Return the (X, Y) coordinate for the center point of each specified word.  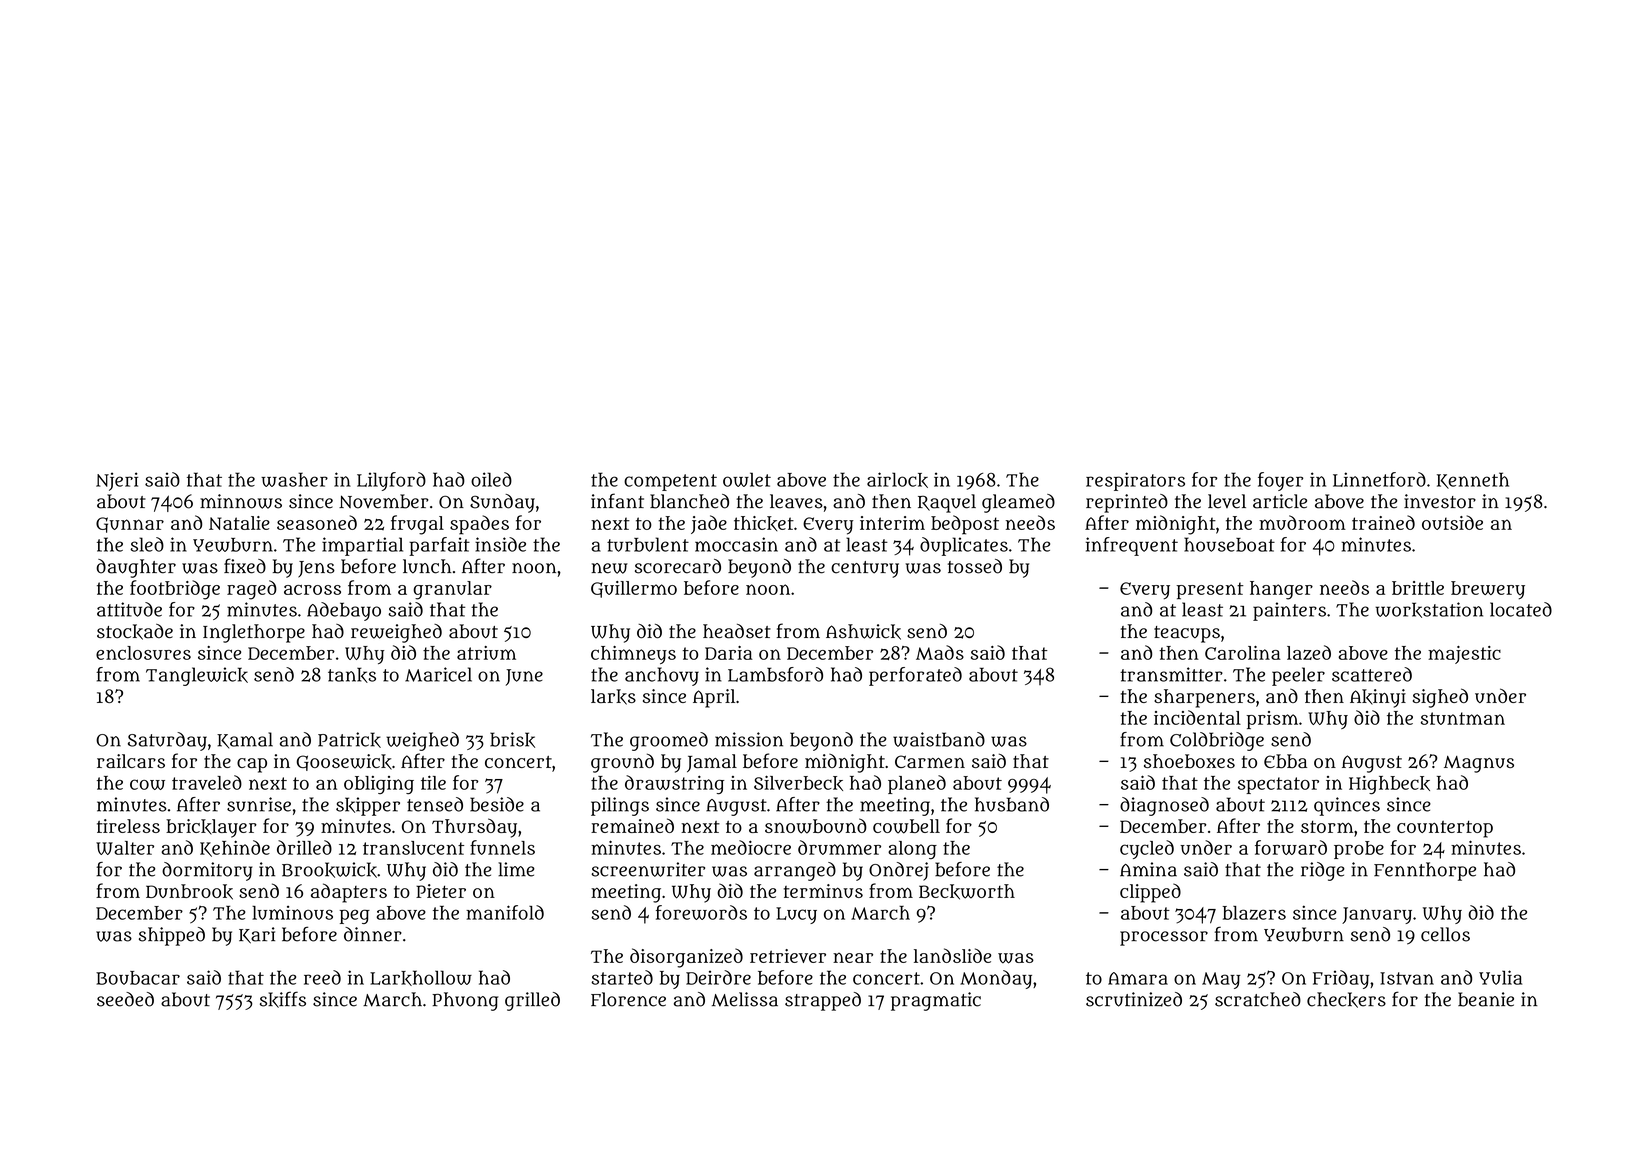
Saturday (167, 741)
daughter (136, 568)
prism (1272, 720)
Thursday (474, 828)
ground (622, 763)
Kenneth (1473, 480)
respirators (1135, 481)
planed (917, 784)
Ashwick (863, 632)
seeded (125, 999)
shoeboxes (1189, 761)
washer (294, 479)
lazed (1309, 652)
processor (1164, 938)
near (853, 958)
